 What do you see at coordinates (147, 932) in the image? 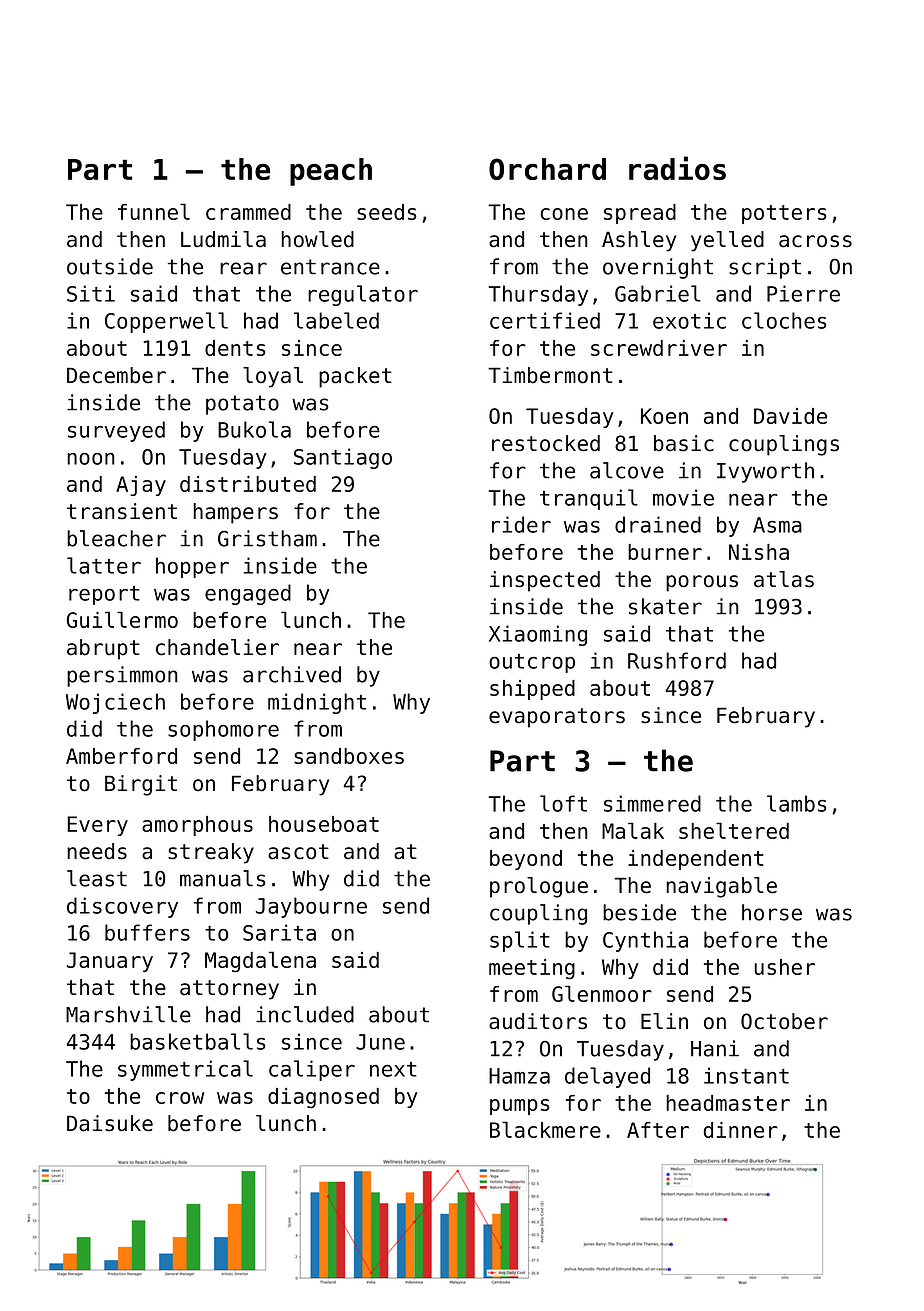
I see `buffers` at bounding box center [147, 932].
